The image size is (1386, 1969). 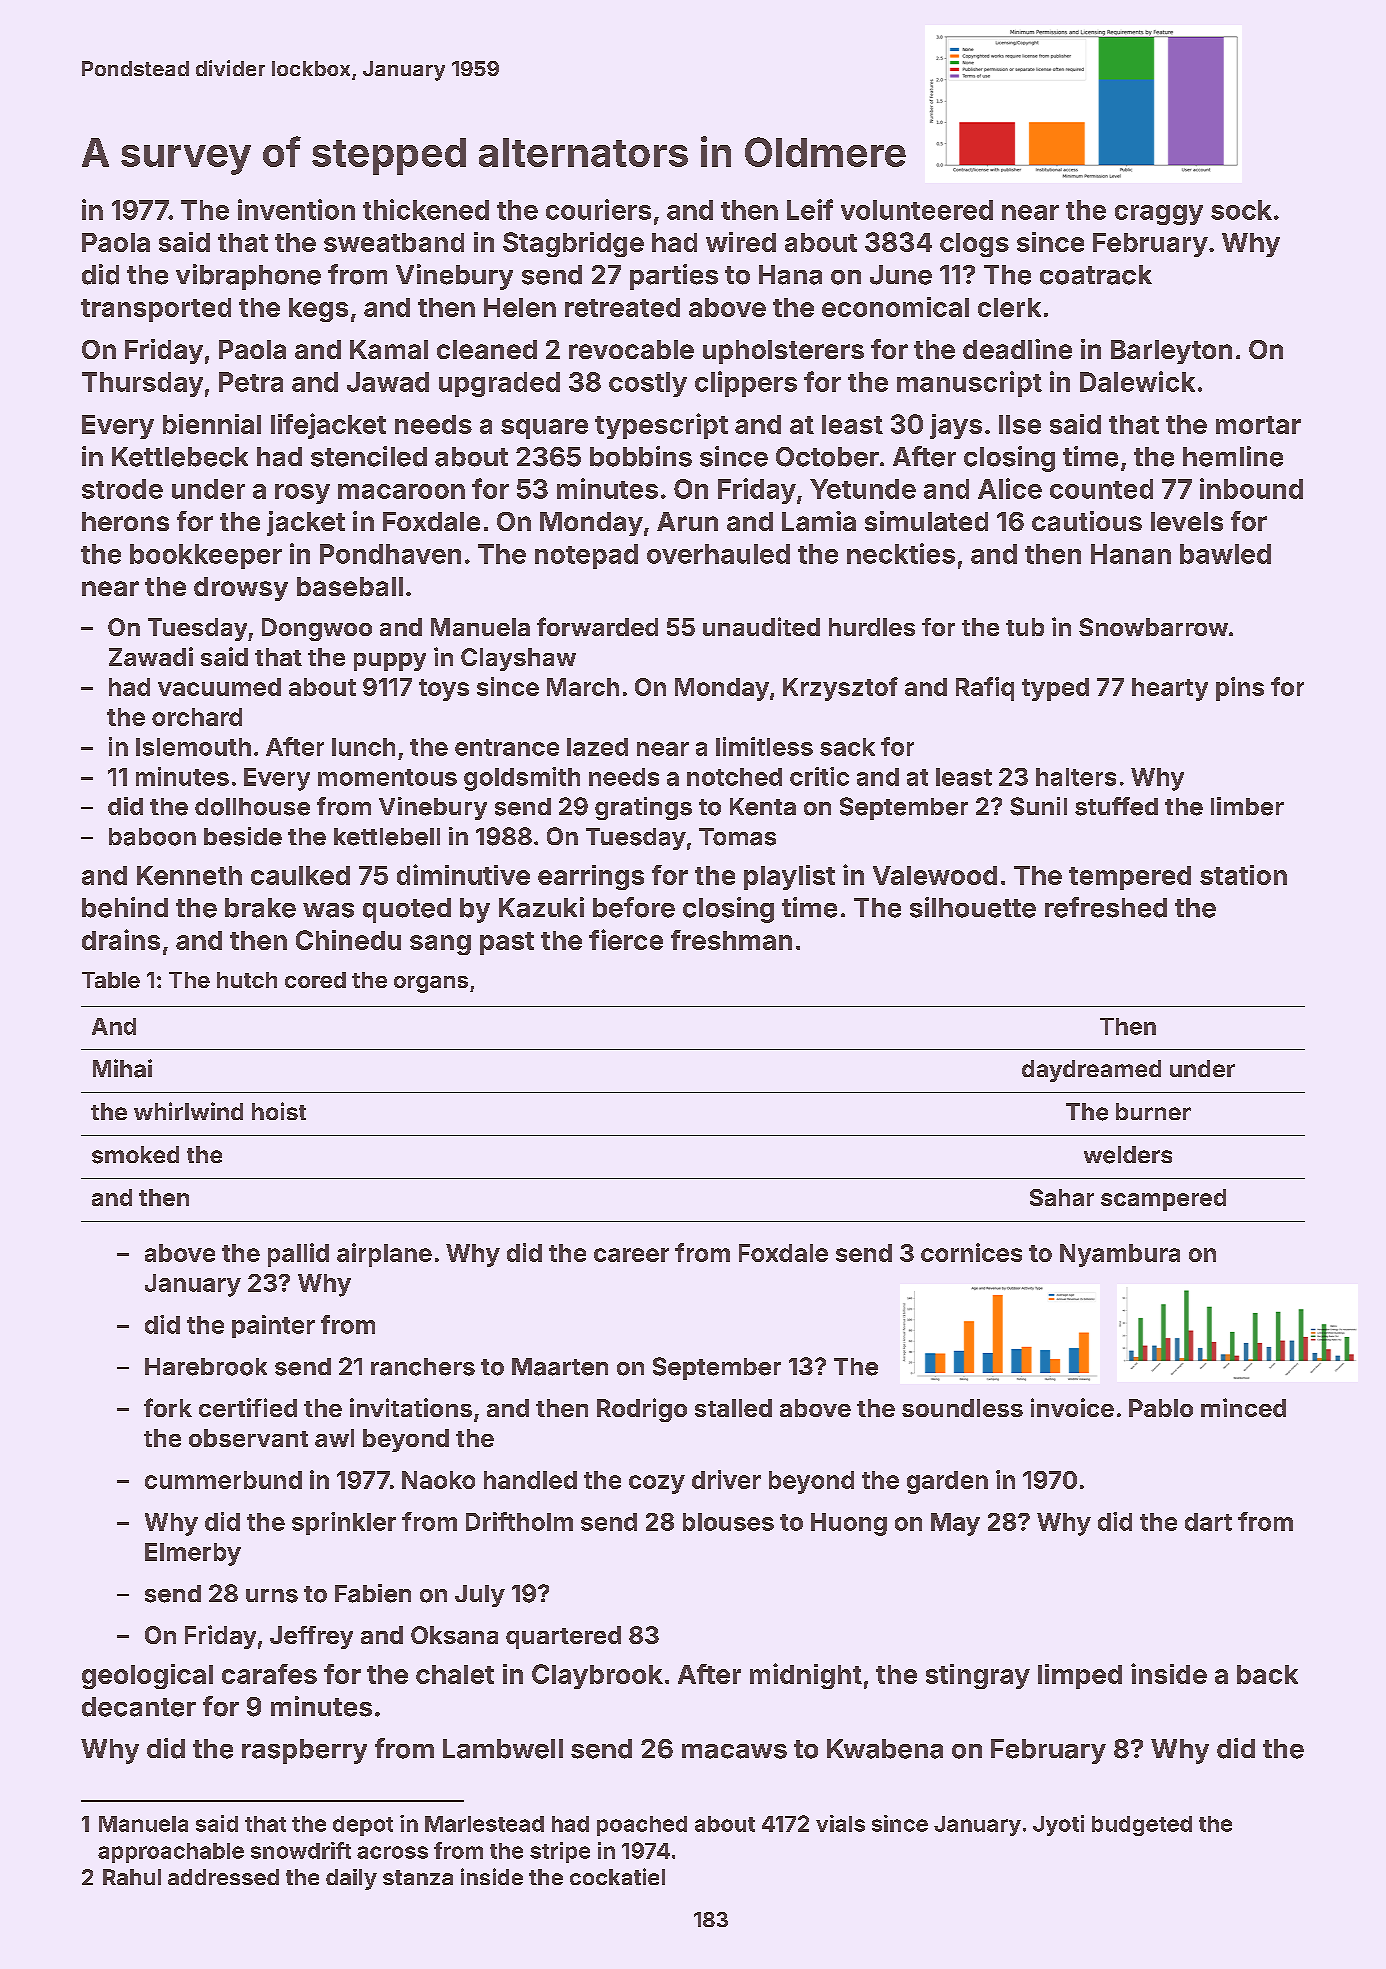 What do you see at coordinates (631, 1255) in the image?
I see `career` at bounding box center [631, 1255].
